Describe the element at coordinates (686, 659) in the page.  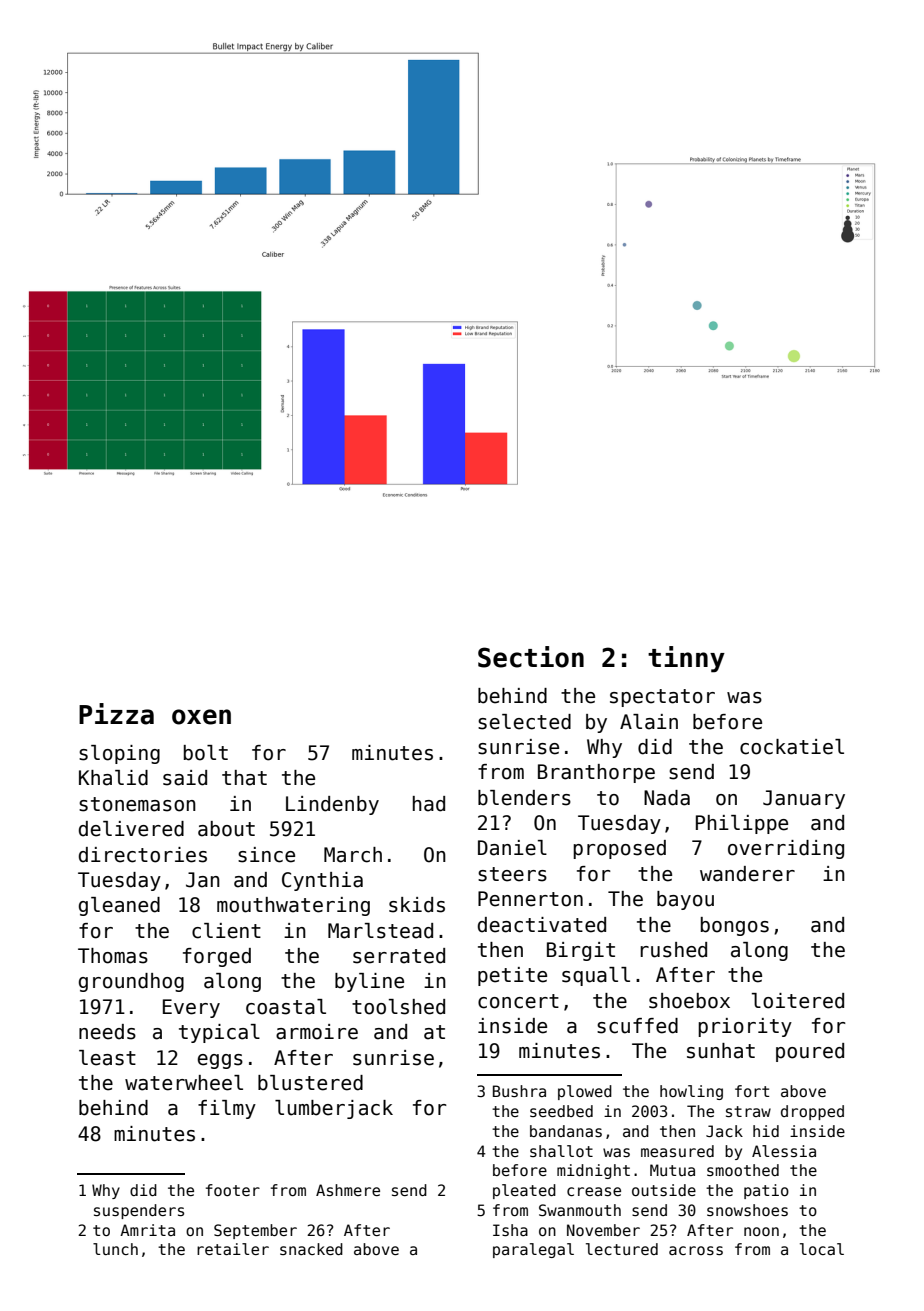
I see `tinny` at that location.
